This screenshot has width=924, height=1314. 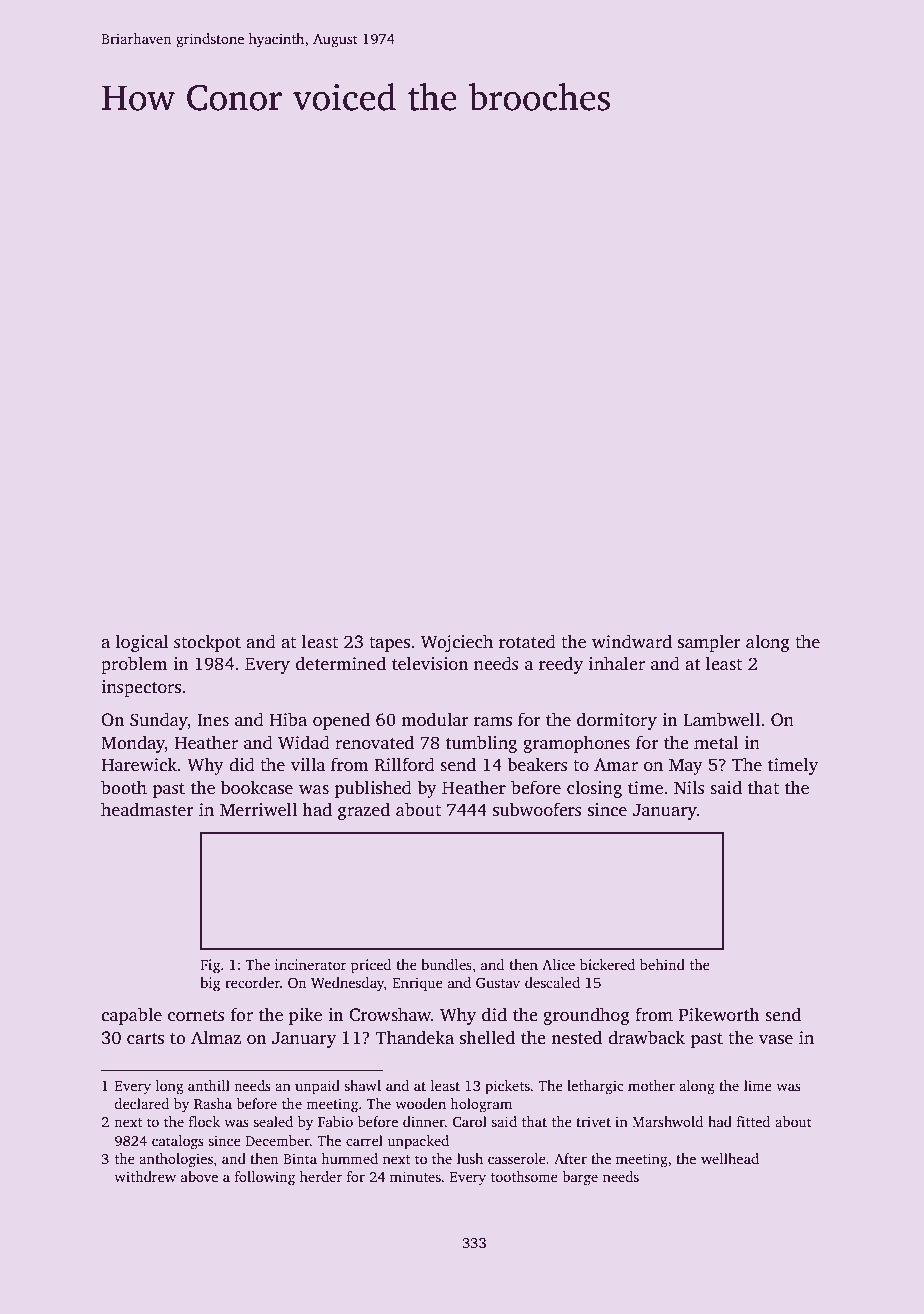 What do you see at coordinates (362, 1085) in the screenshot?
I see `shawl` at bounding box center [362, 1085].
